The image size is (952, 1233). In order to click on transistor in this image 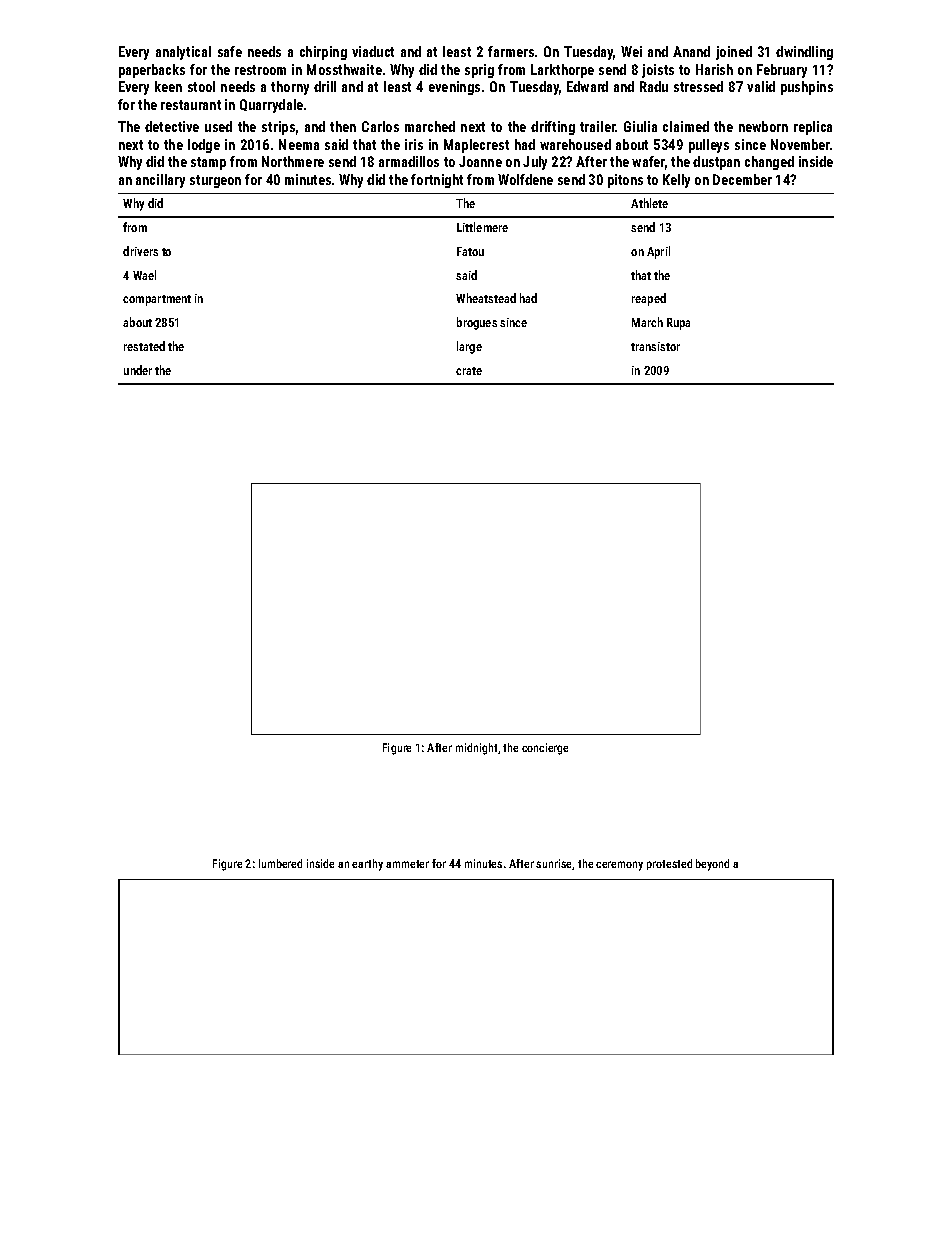, I will do `click(655, 346)`.
